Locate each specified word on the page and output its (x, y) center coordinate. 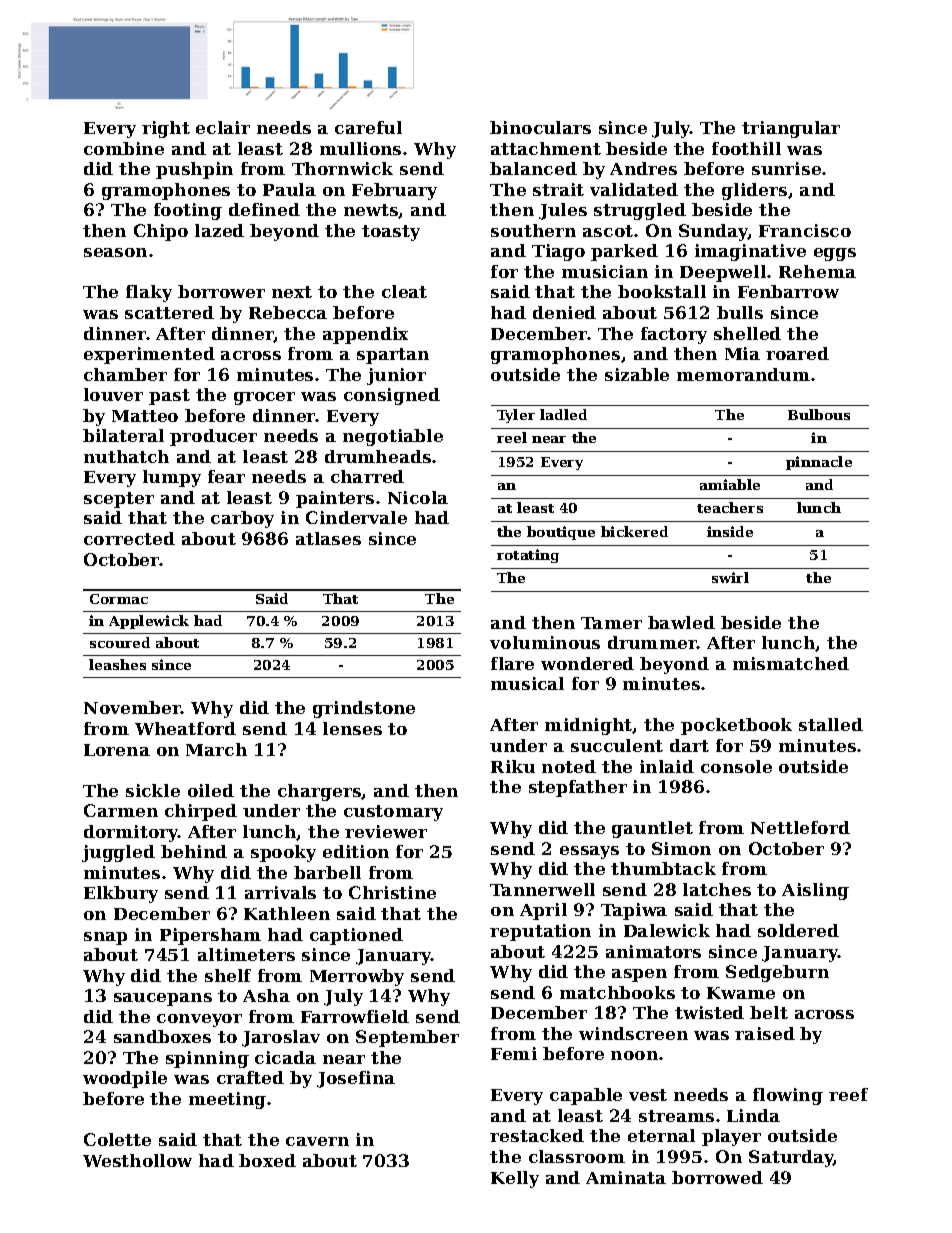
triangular (791, 129)
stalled (831, 724)
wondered (587, 663)
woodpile (125, 1079)
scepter (119, 500)
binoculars (540, 127)
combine (124, 148)
